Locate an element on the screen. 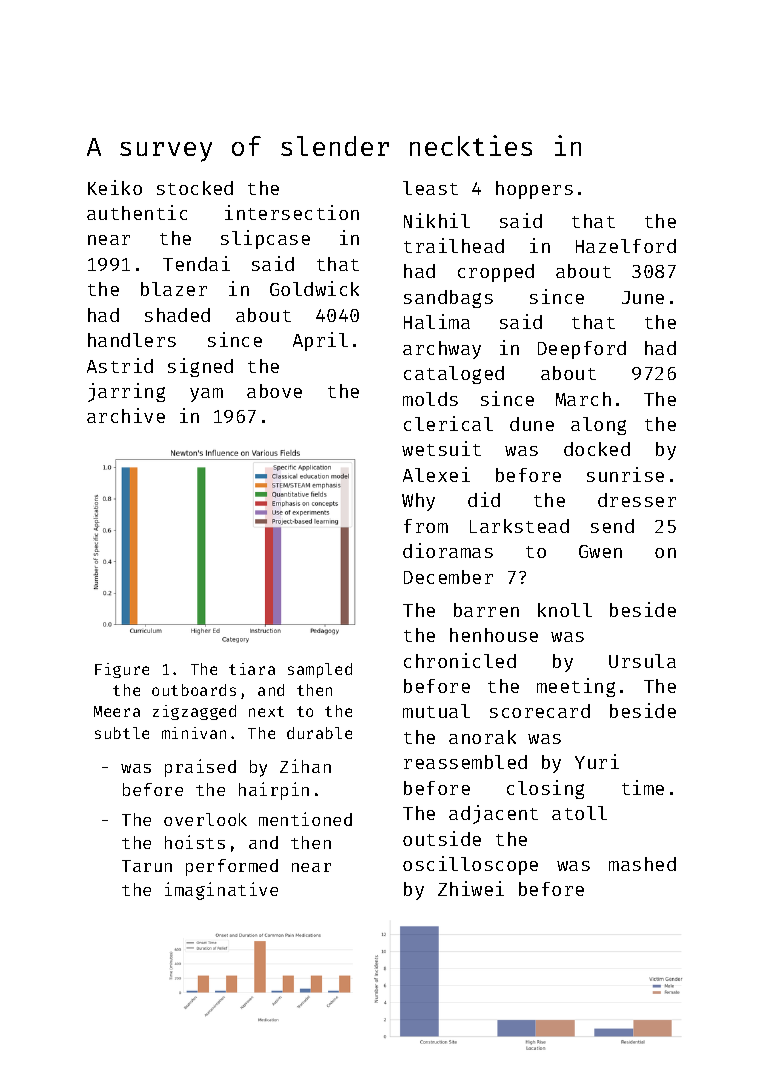 This screenshot has height=1084, width=764. Goldwick is located at coordinates (314, 288).
